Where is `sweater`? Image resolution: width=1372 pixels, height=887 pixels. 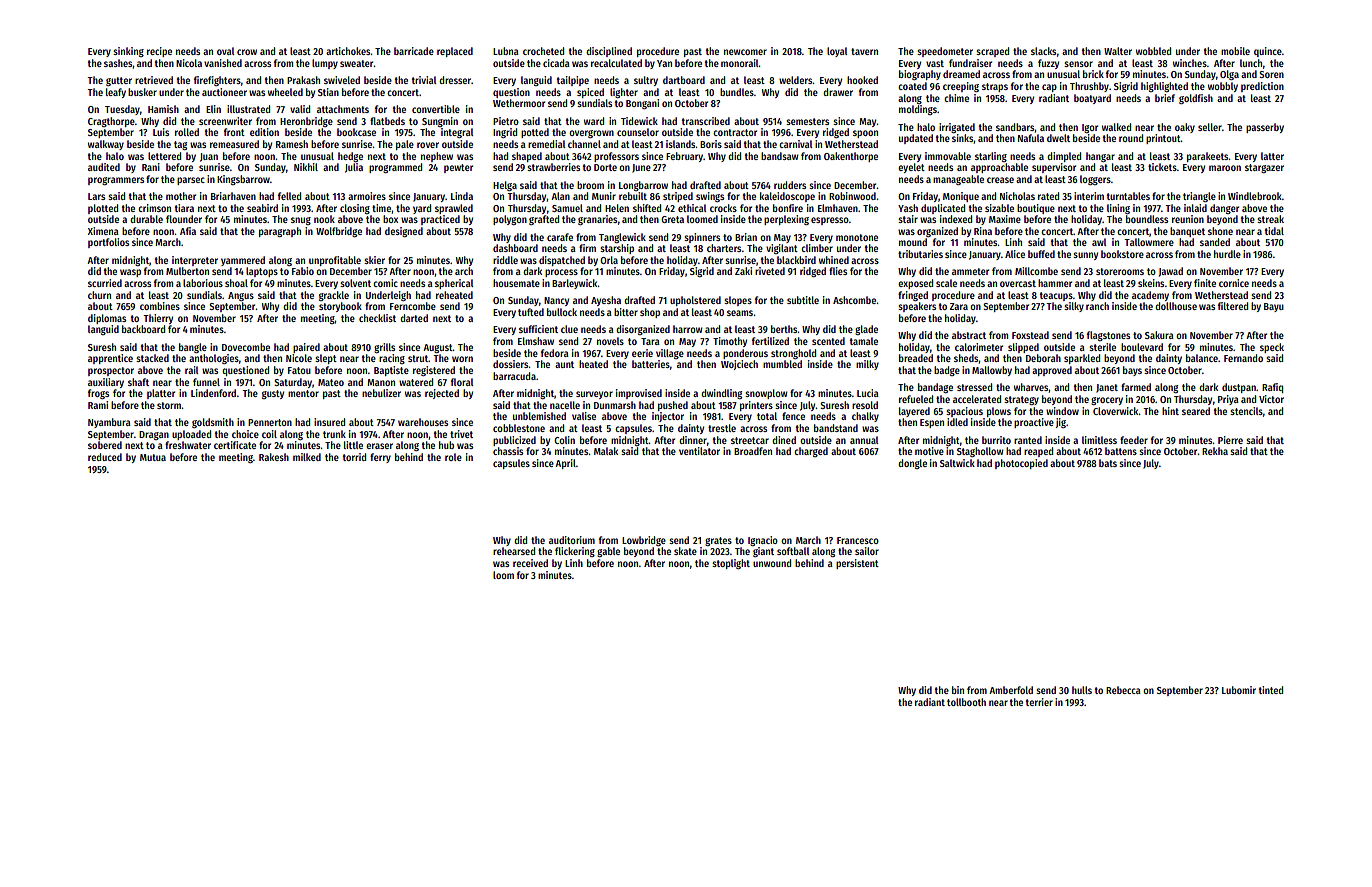
sweater is located at coordinates (357, 63).
